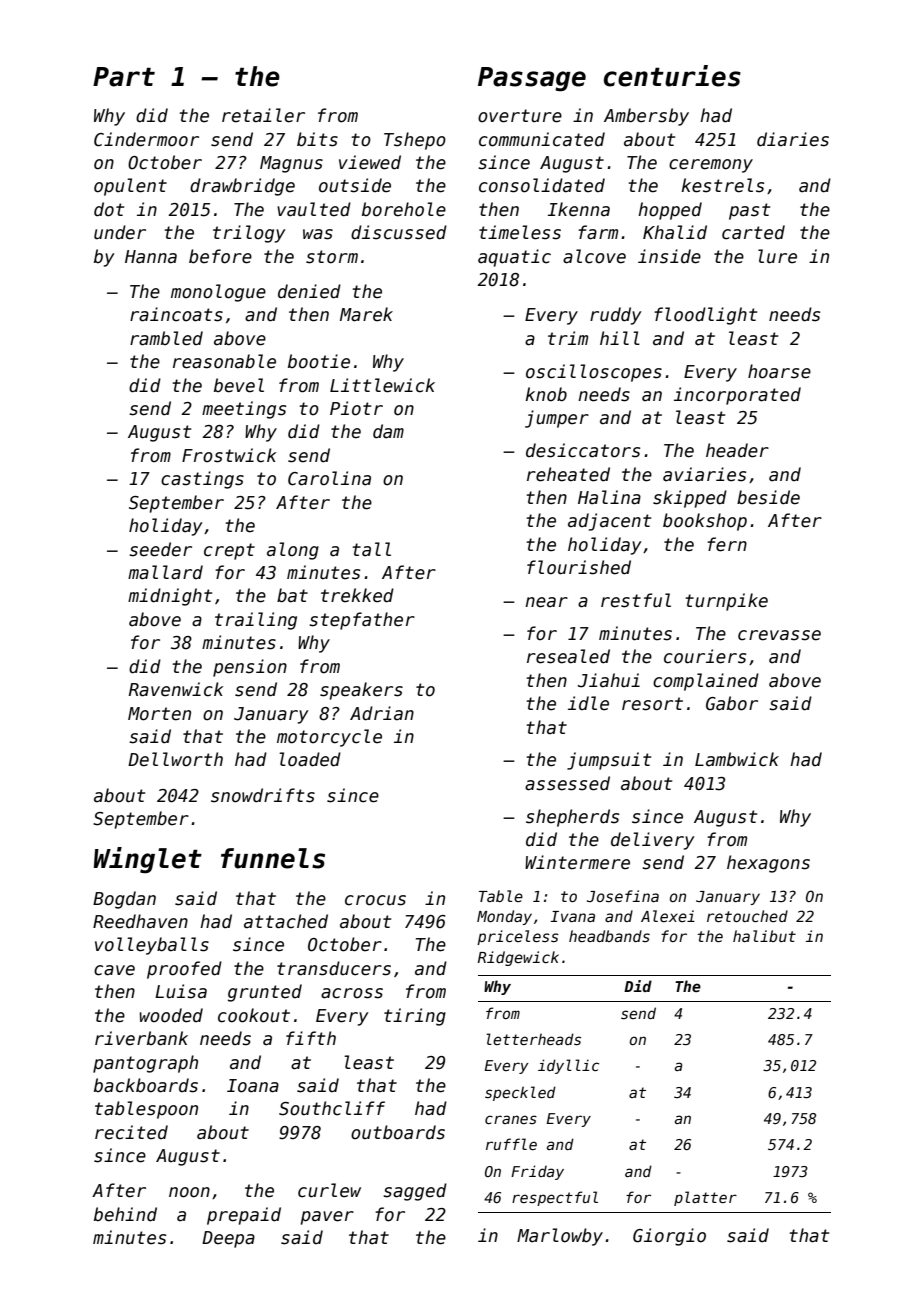 The height and width of the image is (1314, 924). What do you see at coordinates (532, 79) in the image?
I see `Passage` at bounding box center [532, 79].
